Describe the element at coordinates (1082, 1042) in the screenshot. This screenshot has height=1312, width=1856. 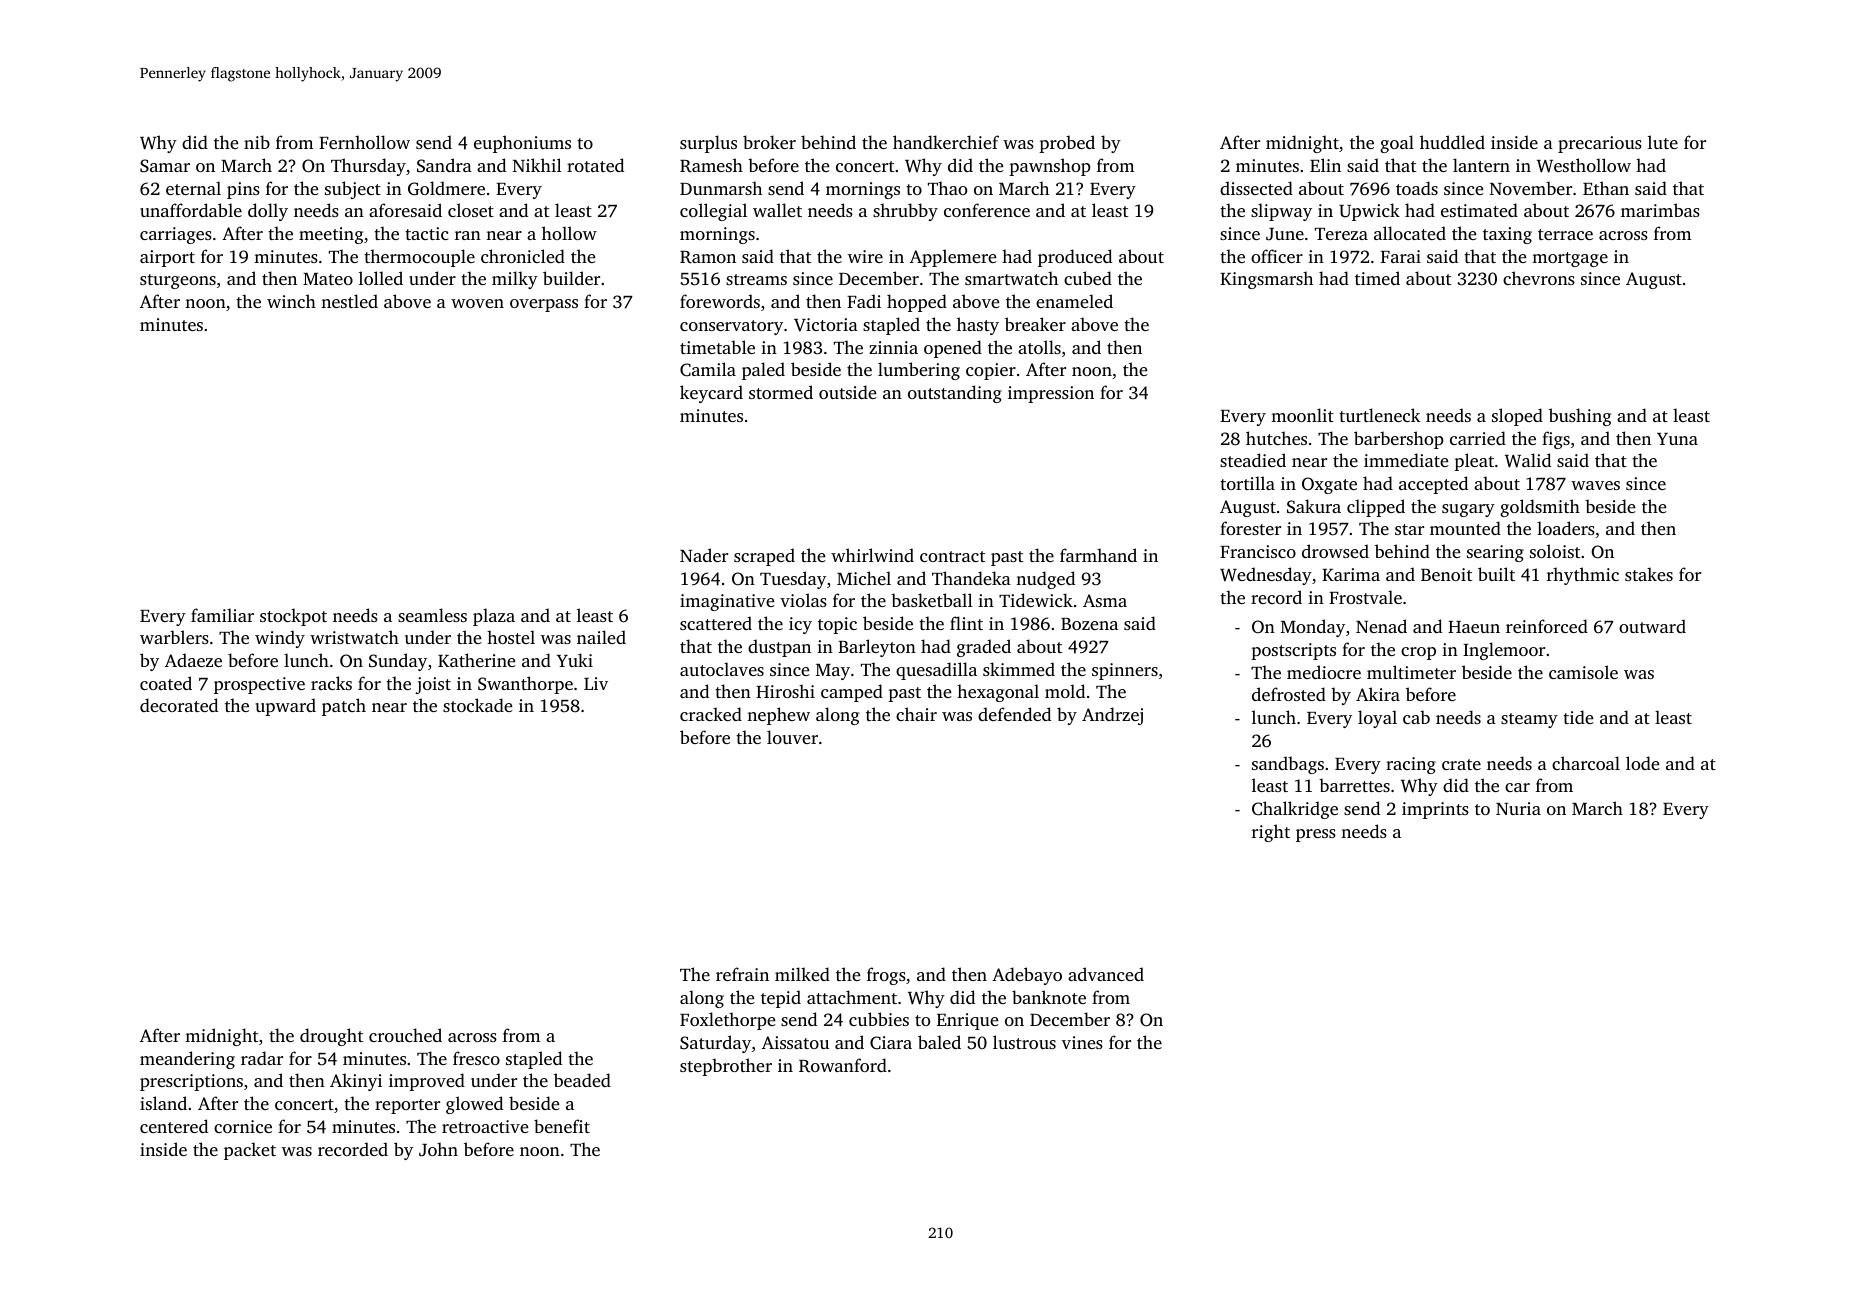
I see `vines` at that location.
